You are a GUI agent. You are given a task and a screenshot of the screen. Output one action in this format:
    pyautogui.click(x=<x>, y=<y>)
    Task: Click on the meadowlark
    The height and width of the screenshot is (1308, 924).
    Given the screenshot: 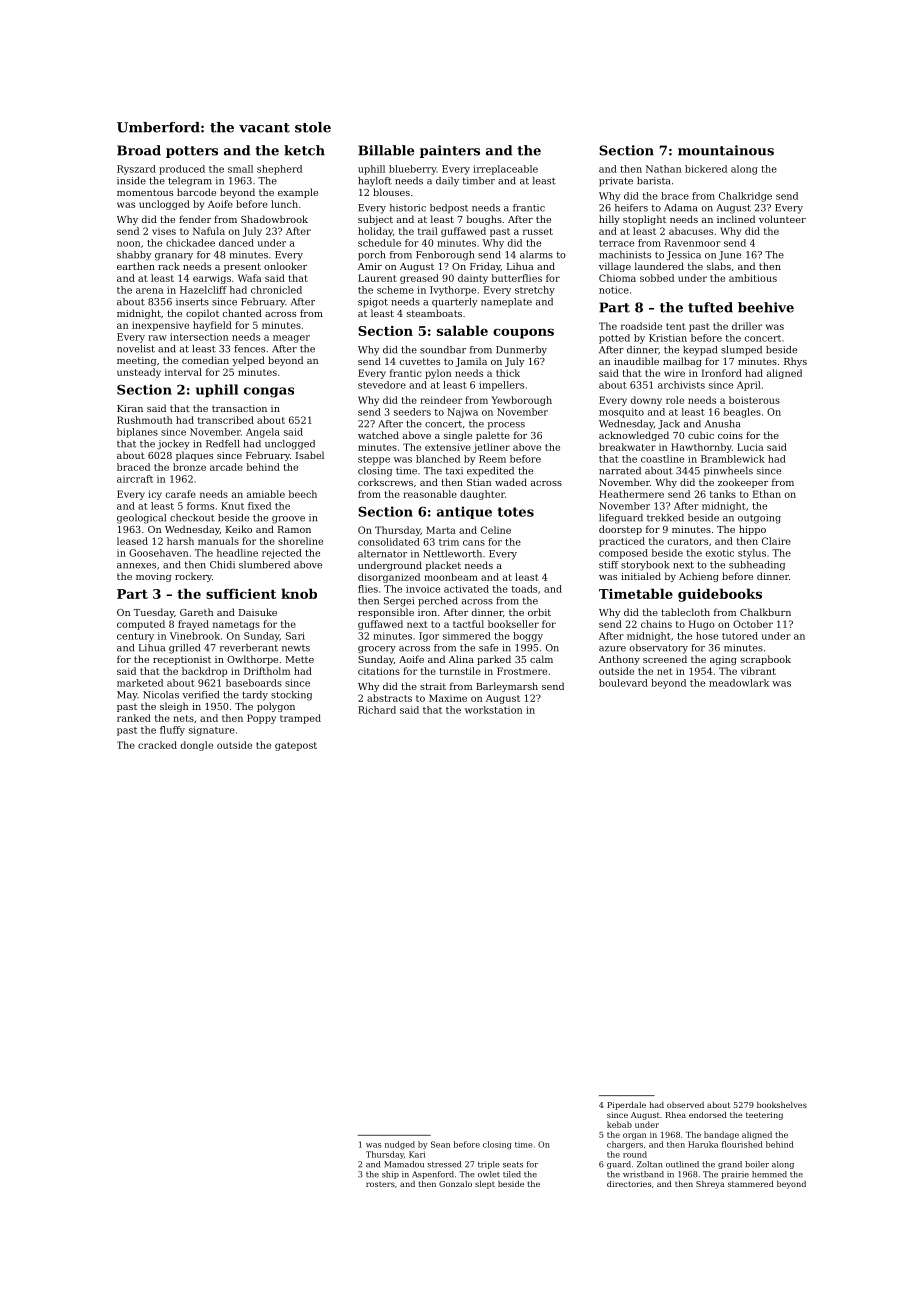 What is the action you would take?
    pyautogui.click(x=739, y=683)
